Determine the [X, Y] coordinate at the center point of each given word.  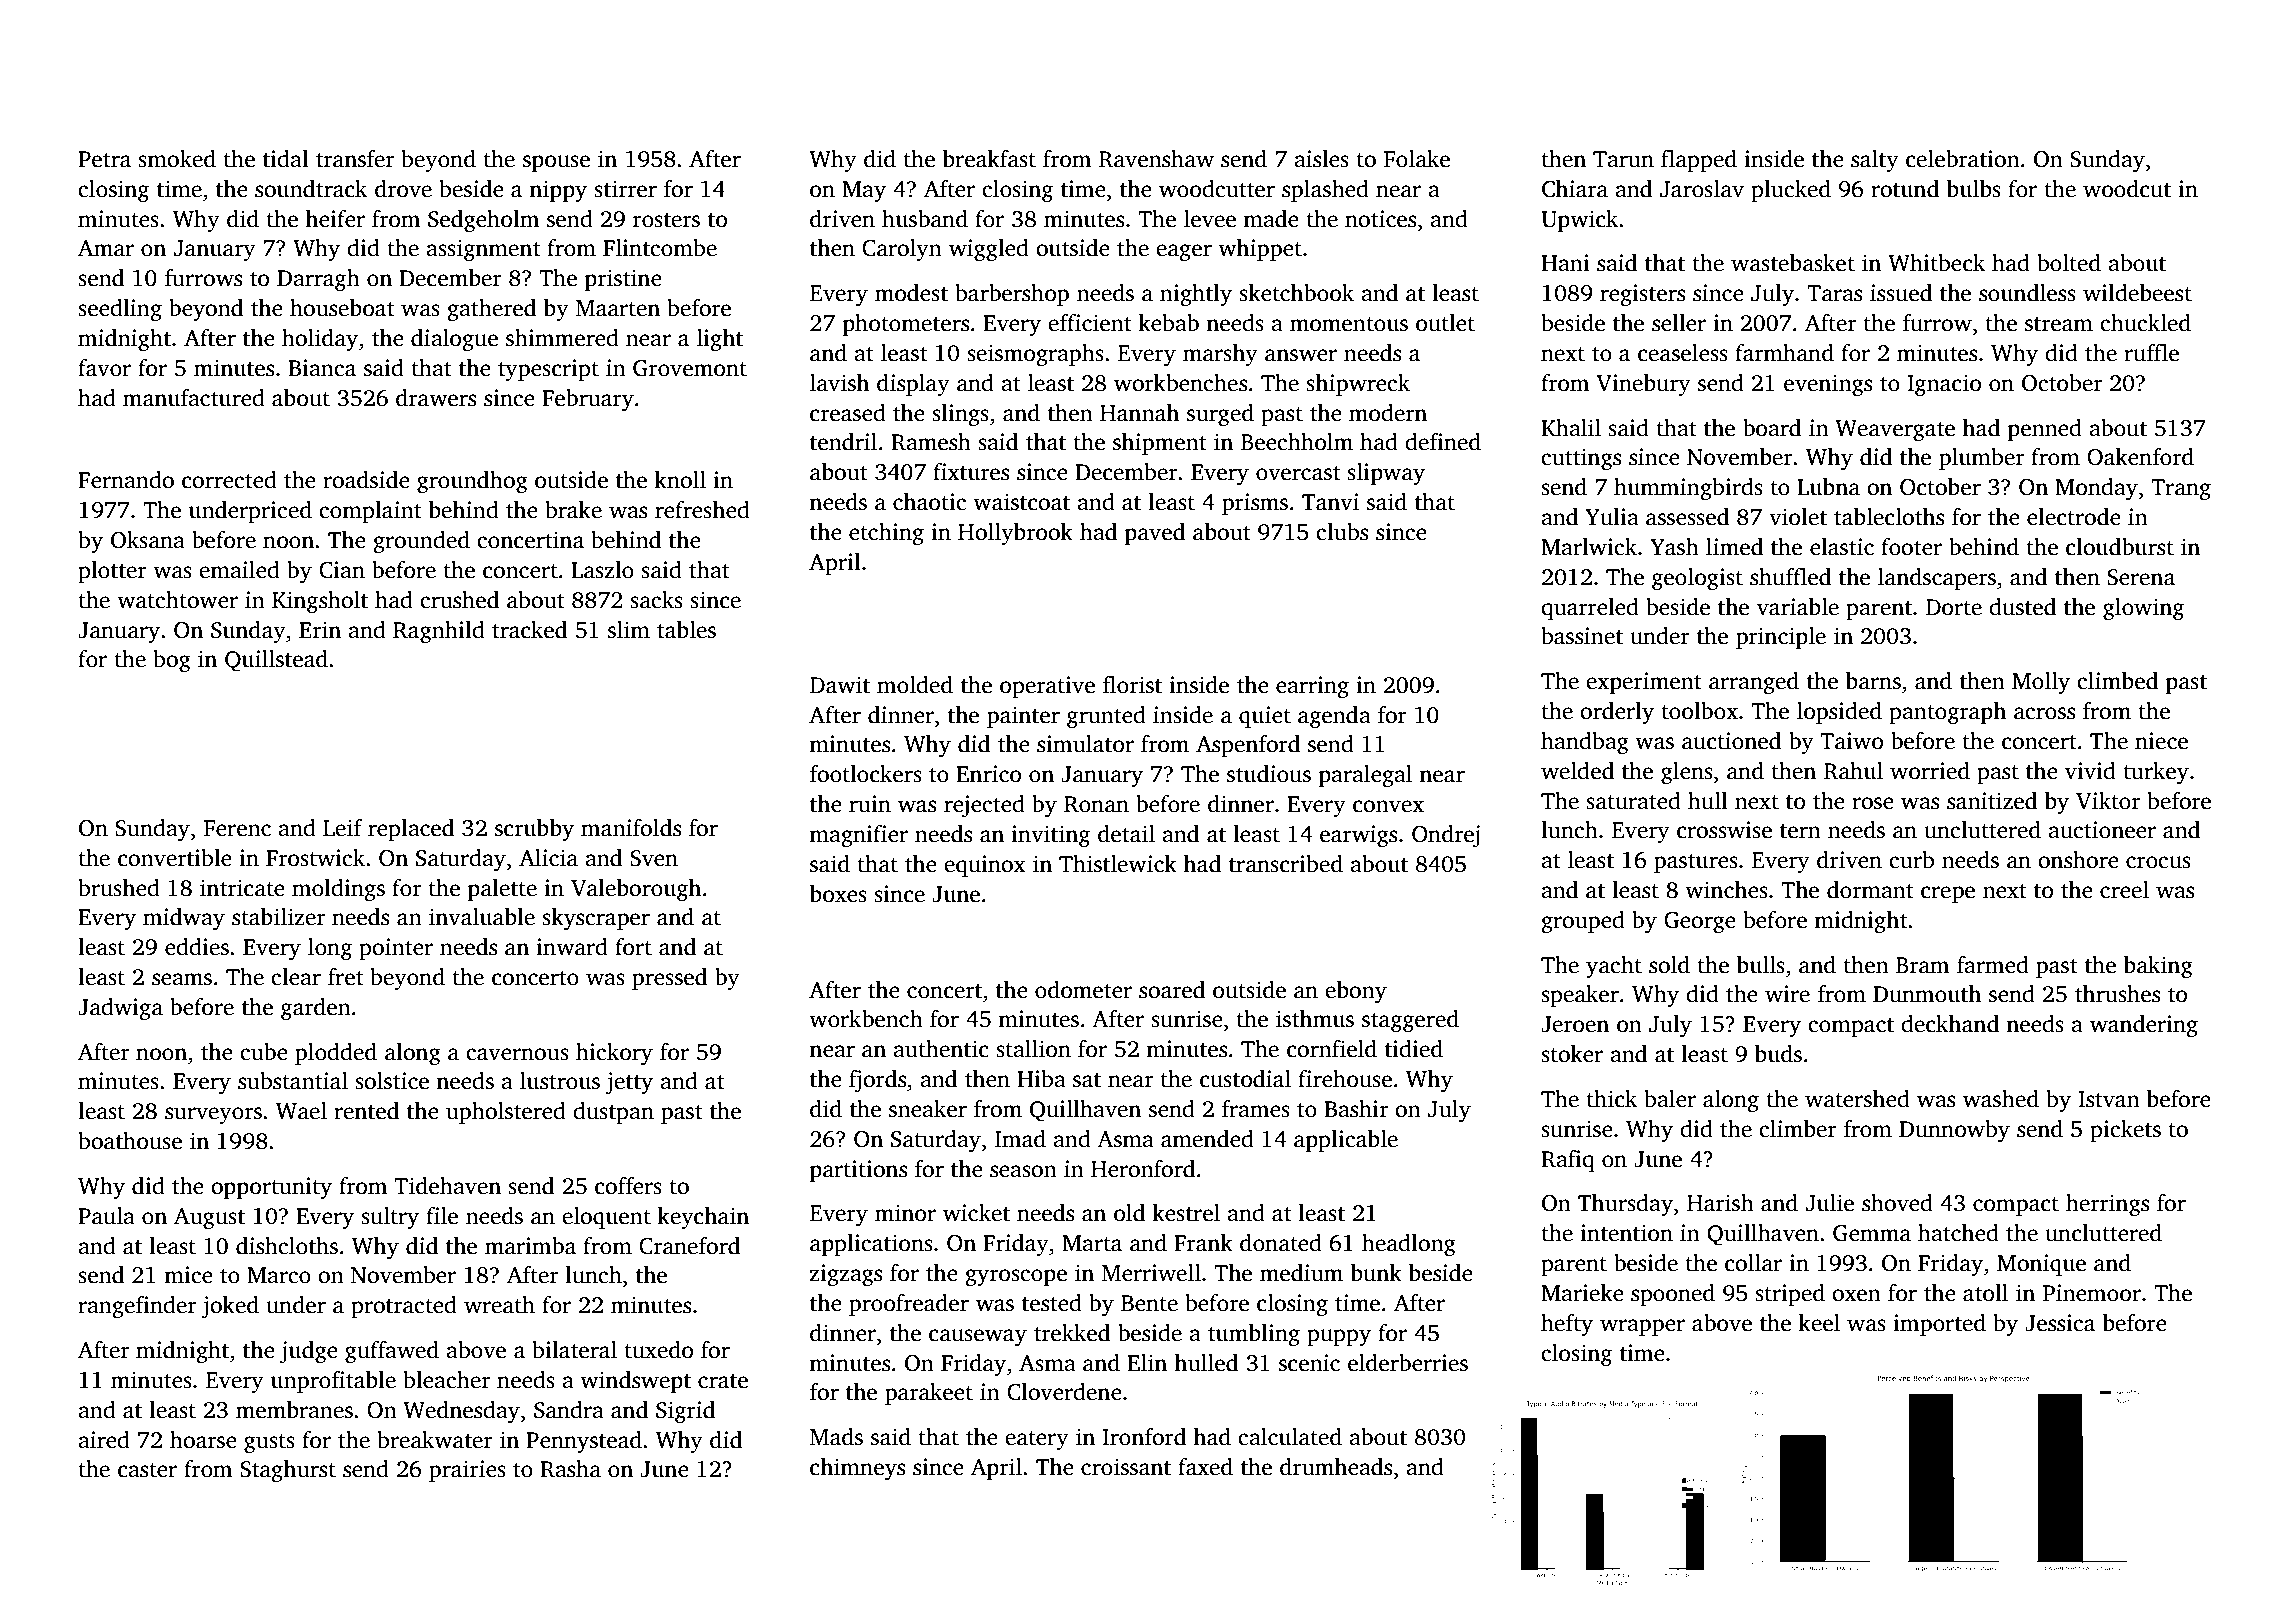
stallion [1033, 1049]
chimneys [857, 1469]
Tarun [1623, 159]
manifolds [631, 828]
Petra [104, 159]
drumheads [1336, 1467]
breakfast [989, 159]
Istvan [2109, 1099]
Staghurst [288, 1471]
